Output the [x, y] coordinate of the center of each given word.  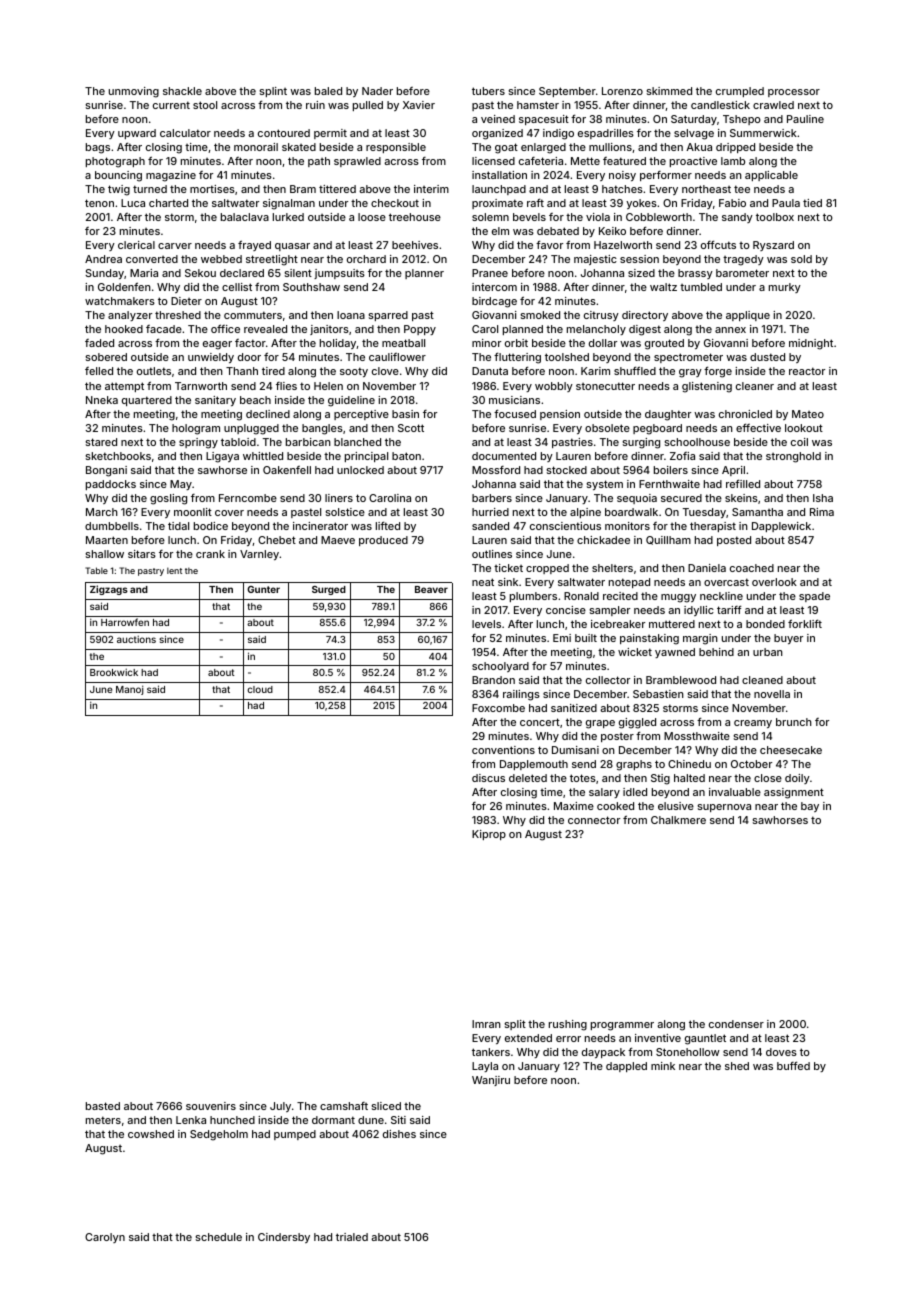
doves [781, 1052]
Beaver [431, 589]
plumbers [533, 597]
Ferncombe [248, 498]
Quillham [668, 540]
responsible [396, 148]
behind [716, 652]
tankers [491, 1052]
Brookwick [114, 672]
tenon [99, 203]
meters [103, 1120]
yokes [641, 204]
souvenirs [211, 1106]
